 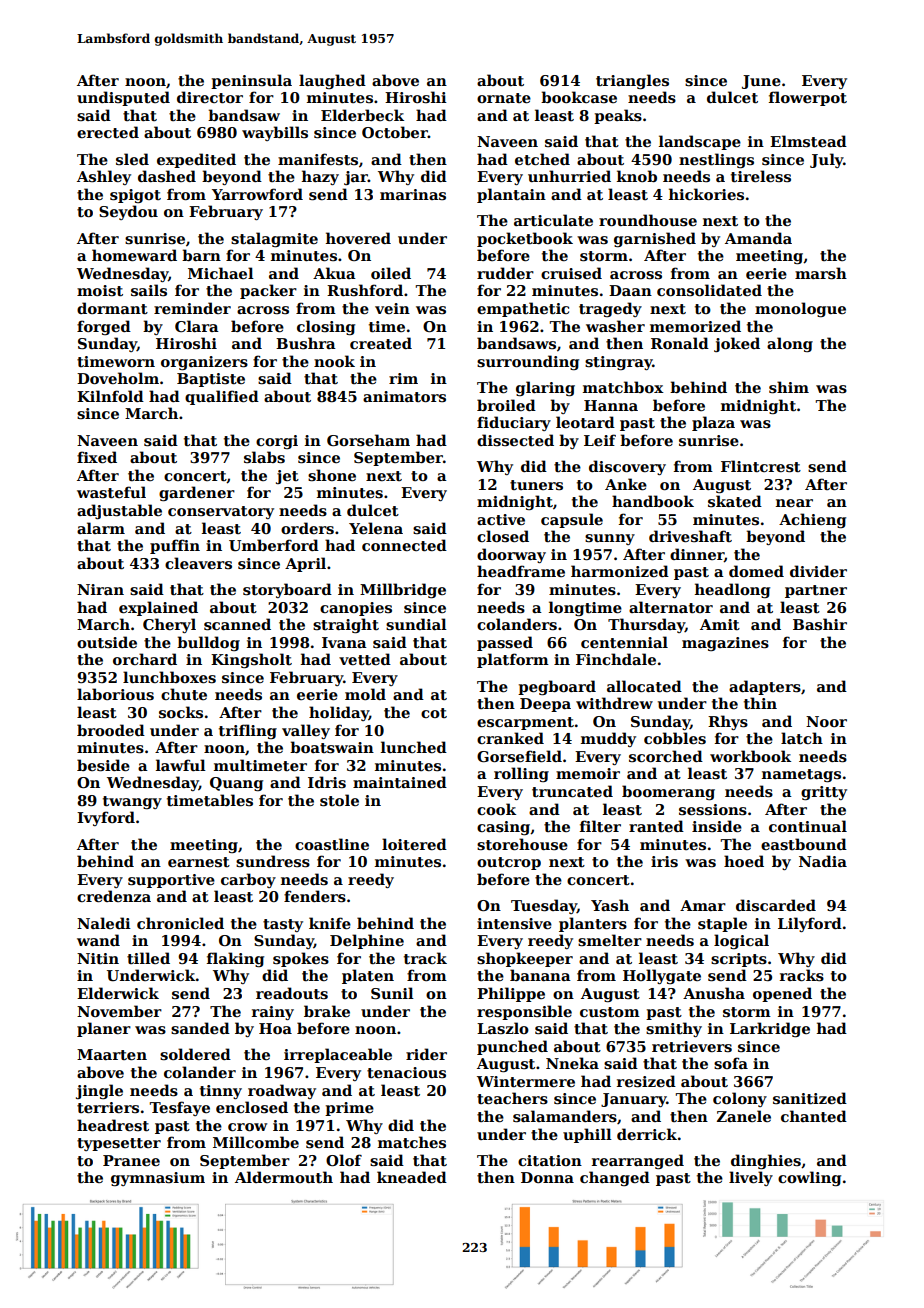 I want to click on forged, so click(x=104, y=327).
